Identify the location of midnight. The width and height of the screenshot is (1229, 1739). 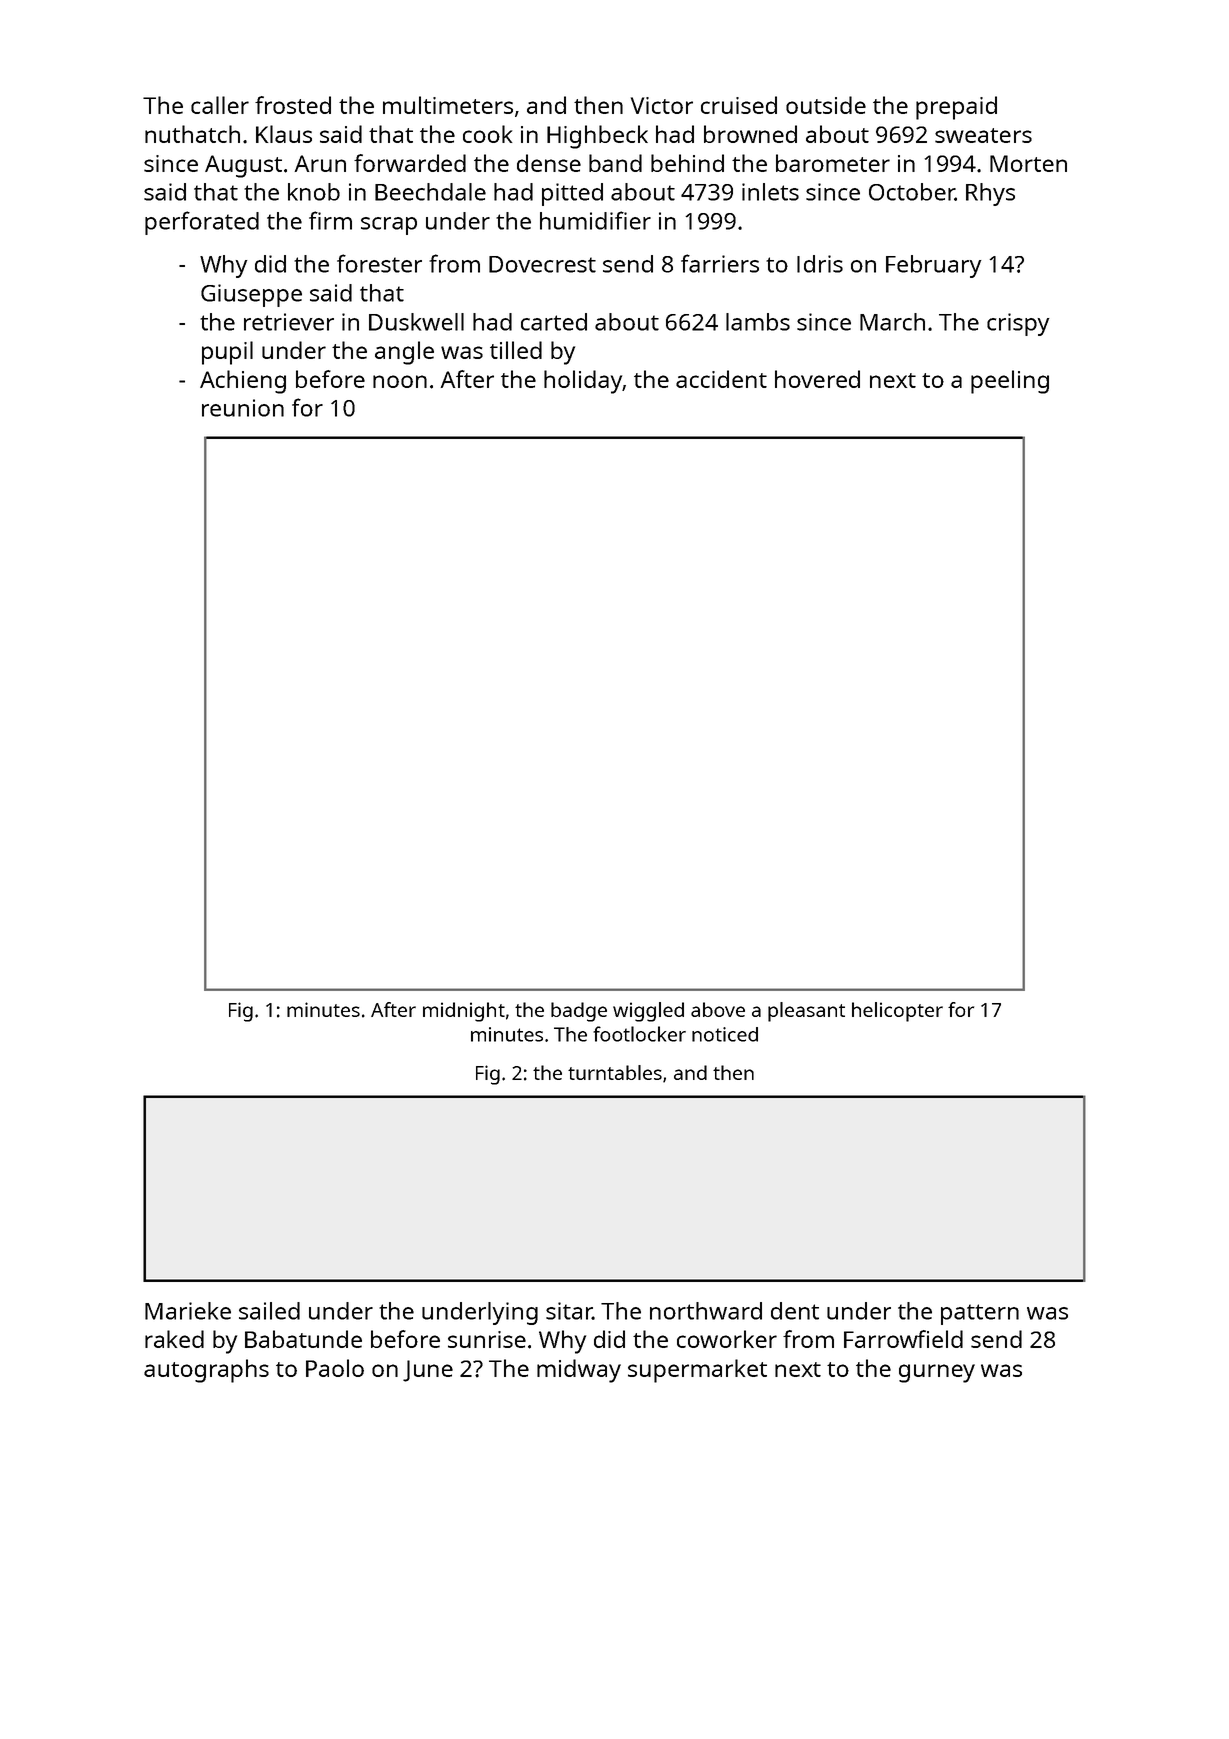
(464, 1012).
